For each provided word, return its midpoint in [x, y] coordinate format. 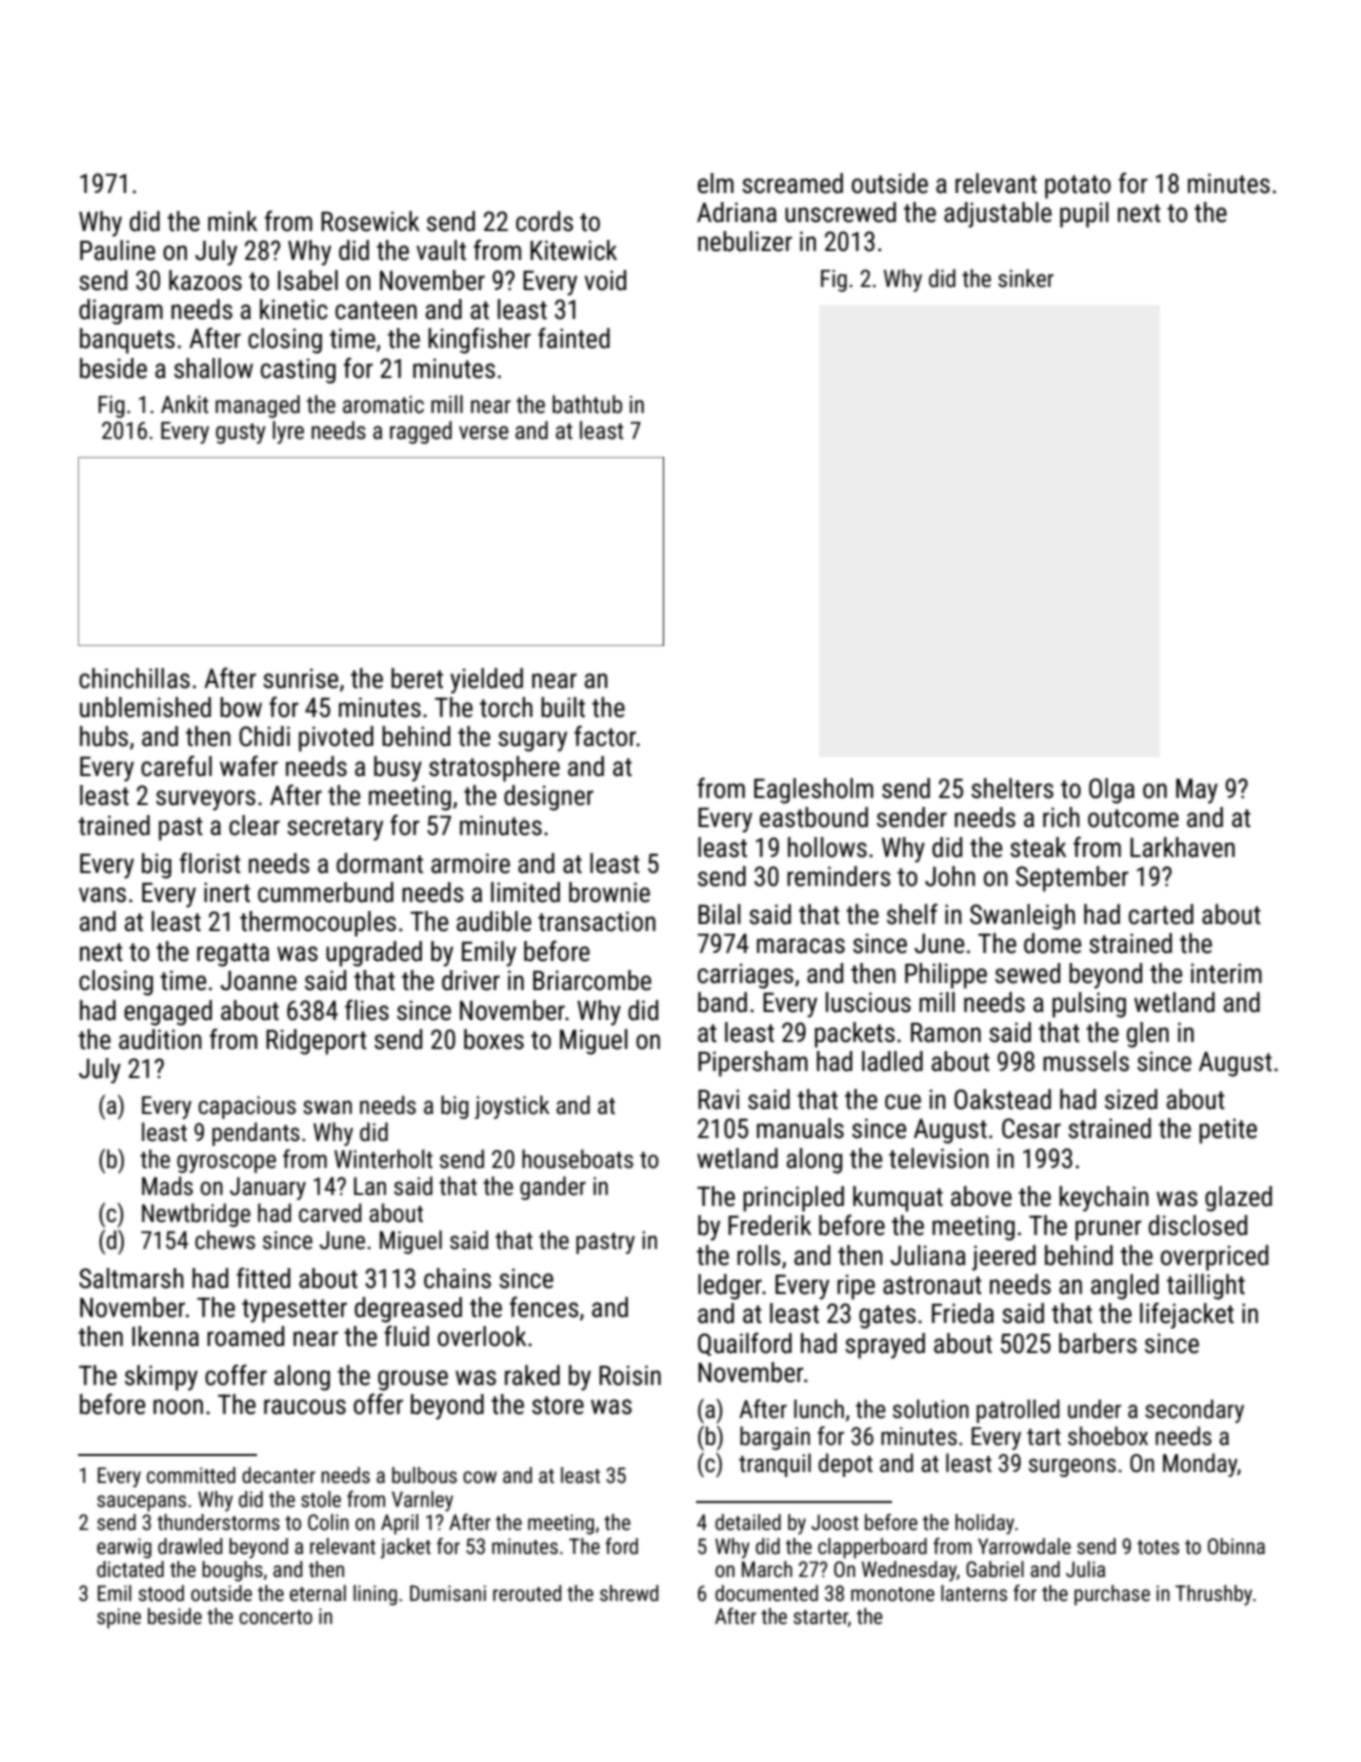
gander [553, 1188]
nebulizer [745, 241]
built [563, 707]
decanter [278, 1475]
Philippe [946, 976]
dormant [380, 863]
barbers [1098, 1343]
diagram [121, 312]
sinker [1026, 278]
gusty [240, 433]
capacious [247, 1107]
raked [532, 1375]
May [1197, 791]
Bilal [719, 914]
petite [1228, 1131]
